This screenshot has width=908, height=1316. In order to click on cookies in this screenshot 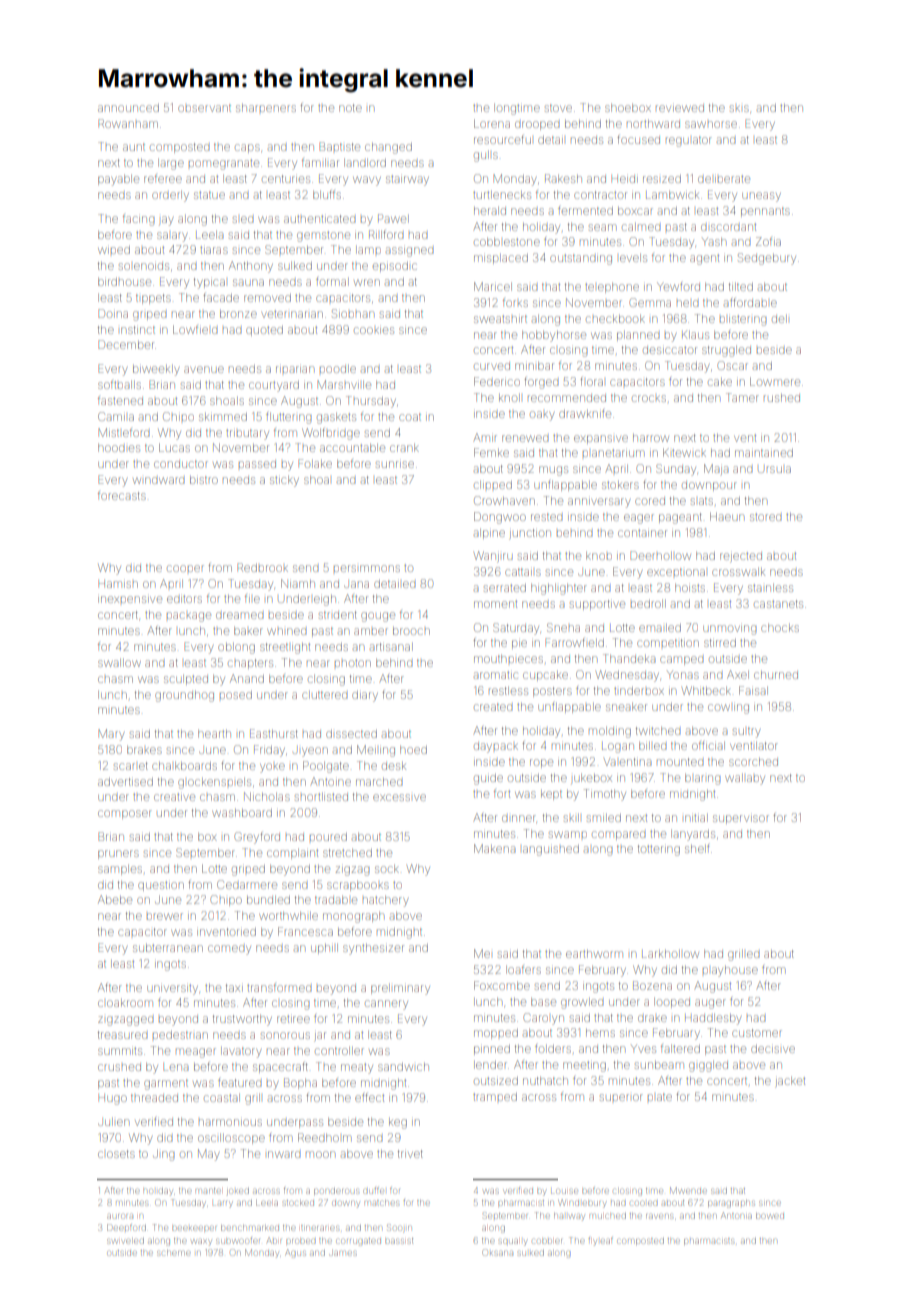, I will do `click(374, 330)`.
